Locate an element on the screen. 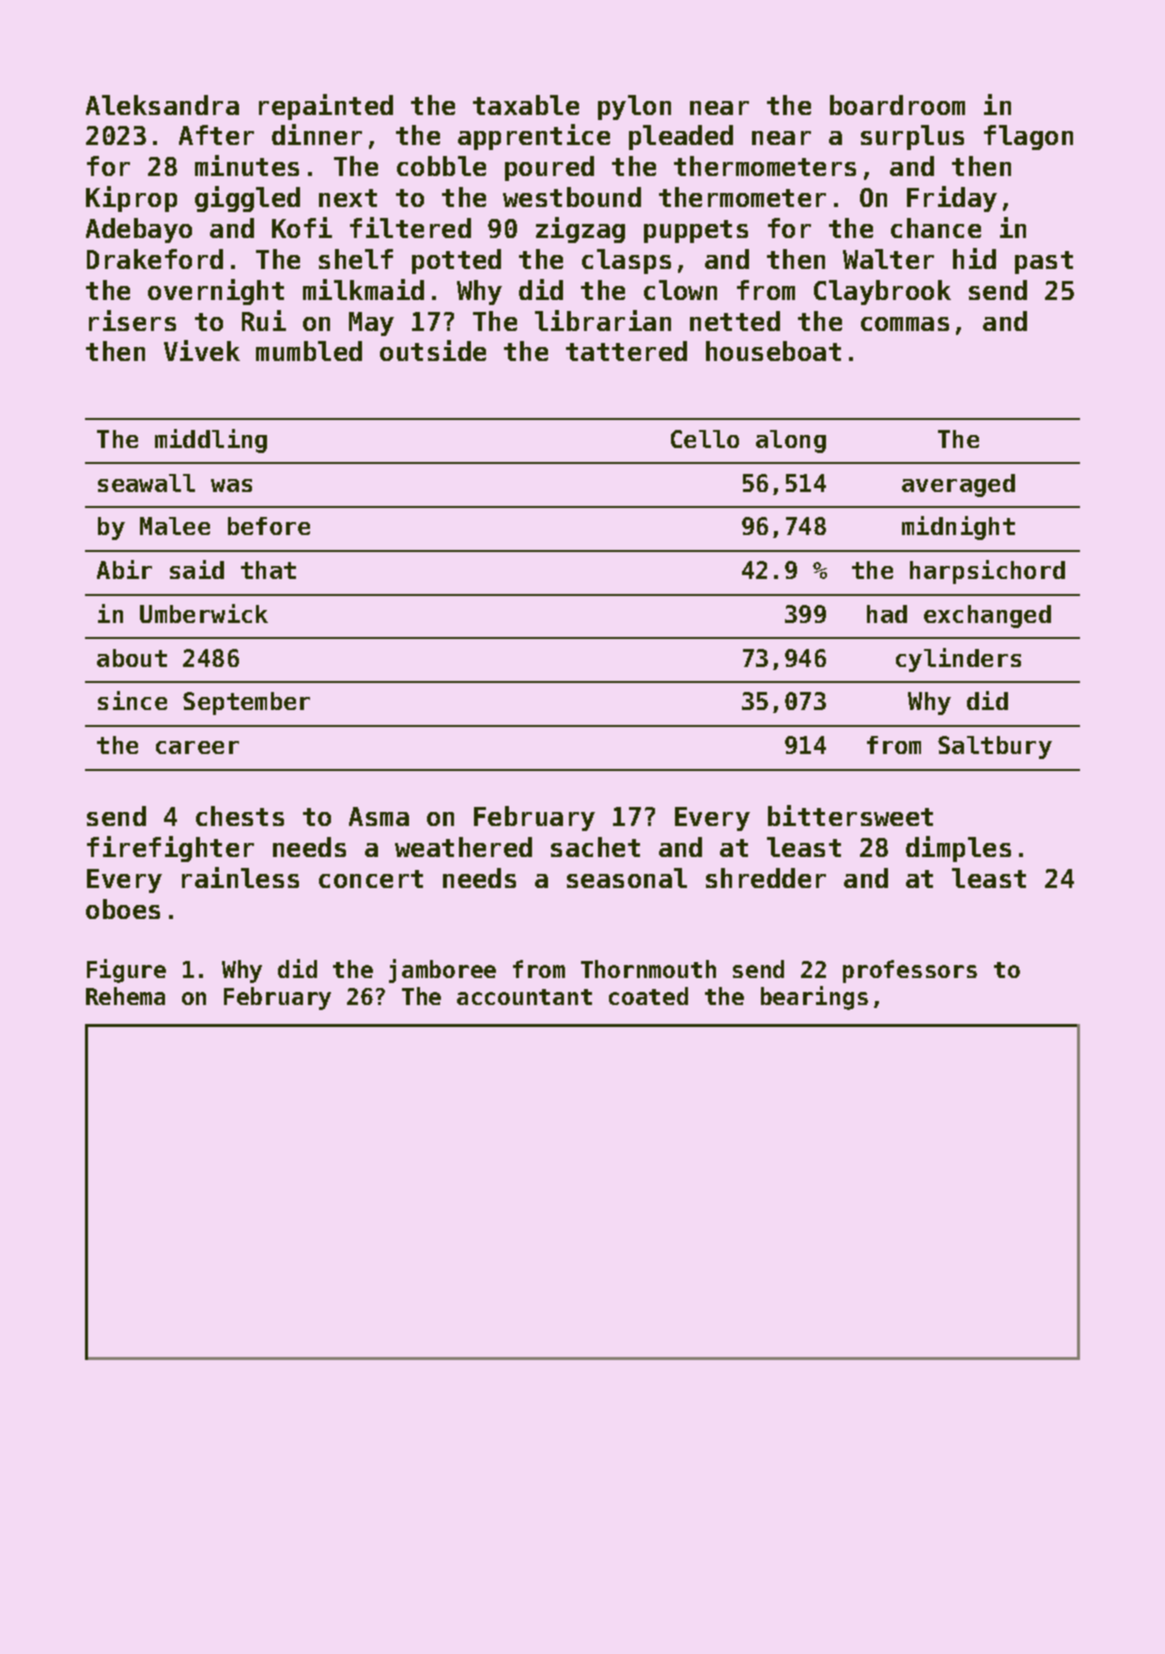  averaged is located at coordinates (958, 485).
